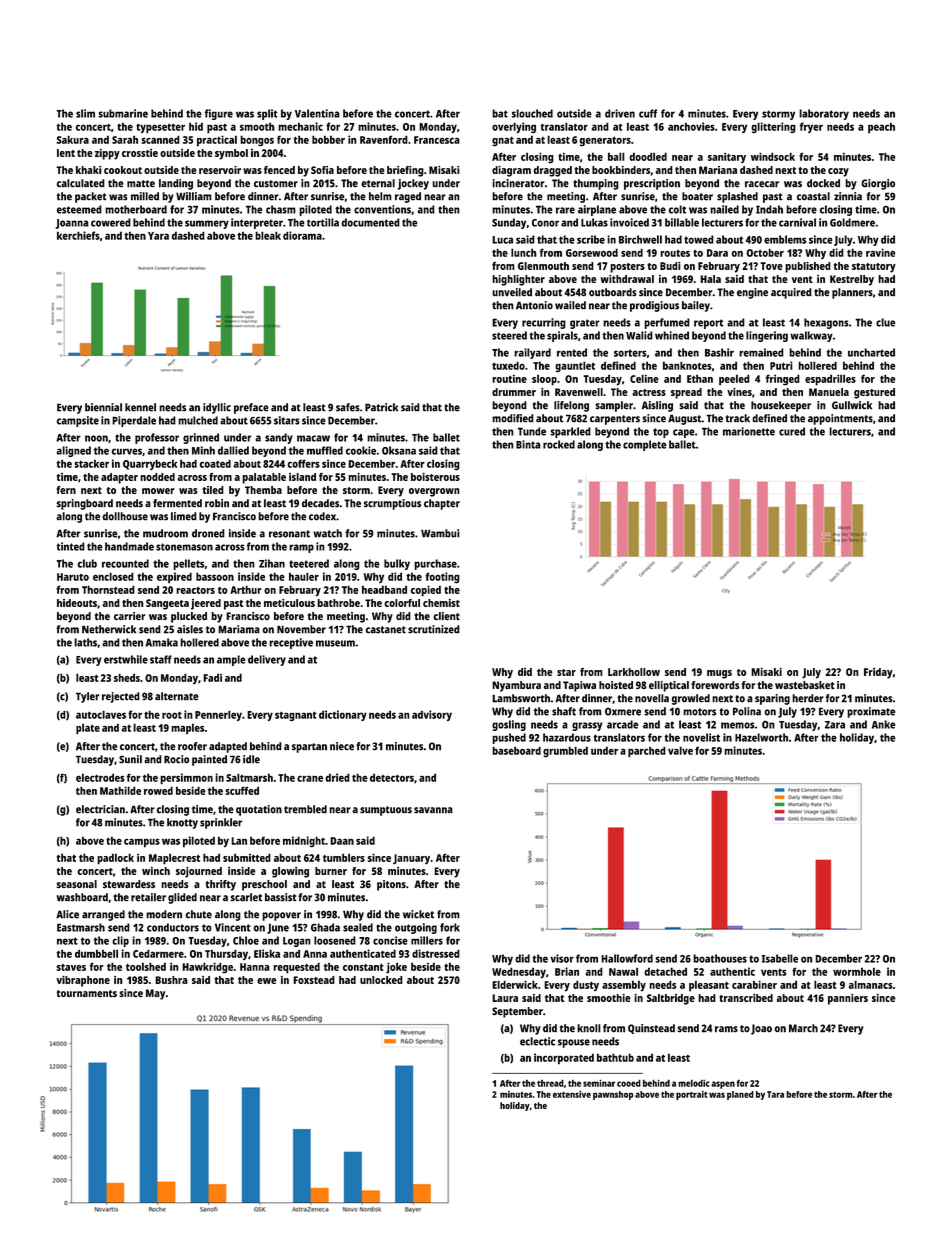 This page has width=952, height=1233. Describe the element at coordinates (572, 1094) in the page. I see `extensive` at that location.
